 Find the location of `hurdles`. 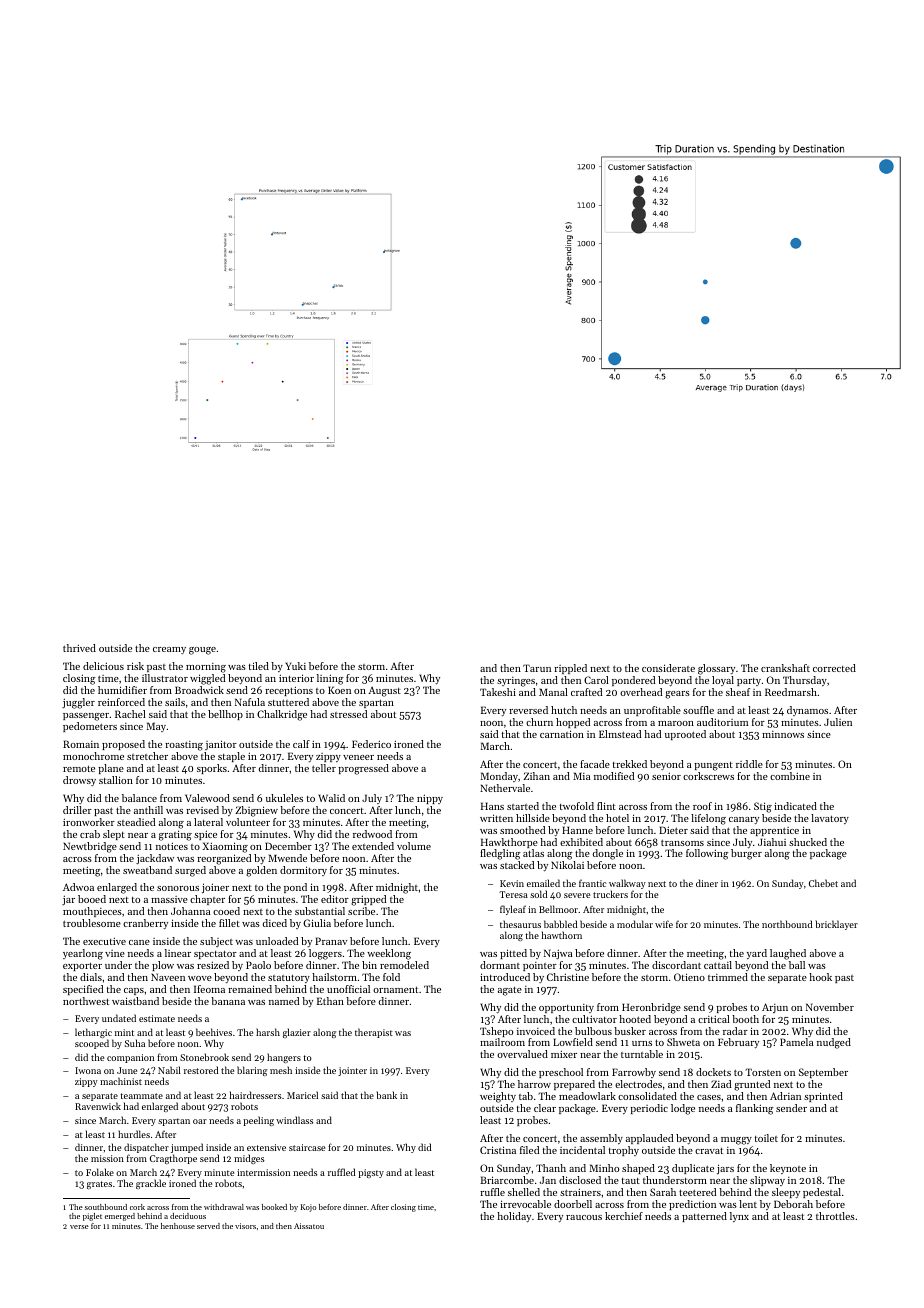

hurdles is located at coordinates (134, 1134).
